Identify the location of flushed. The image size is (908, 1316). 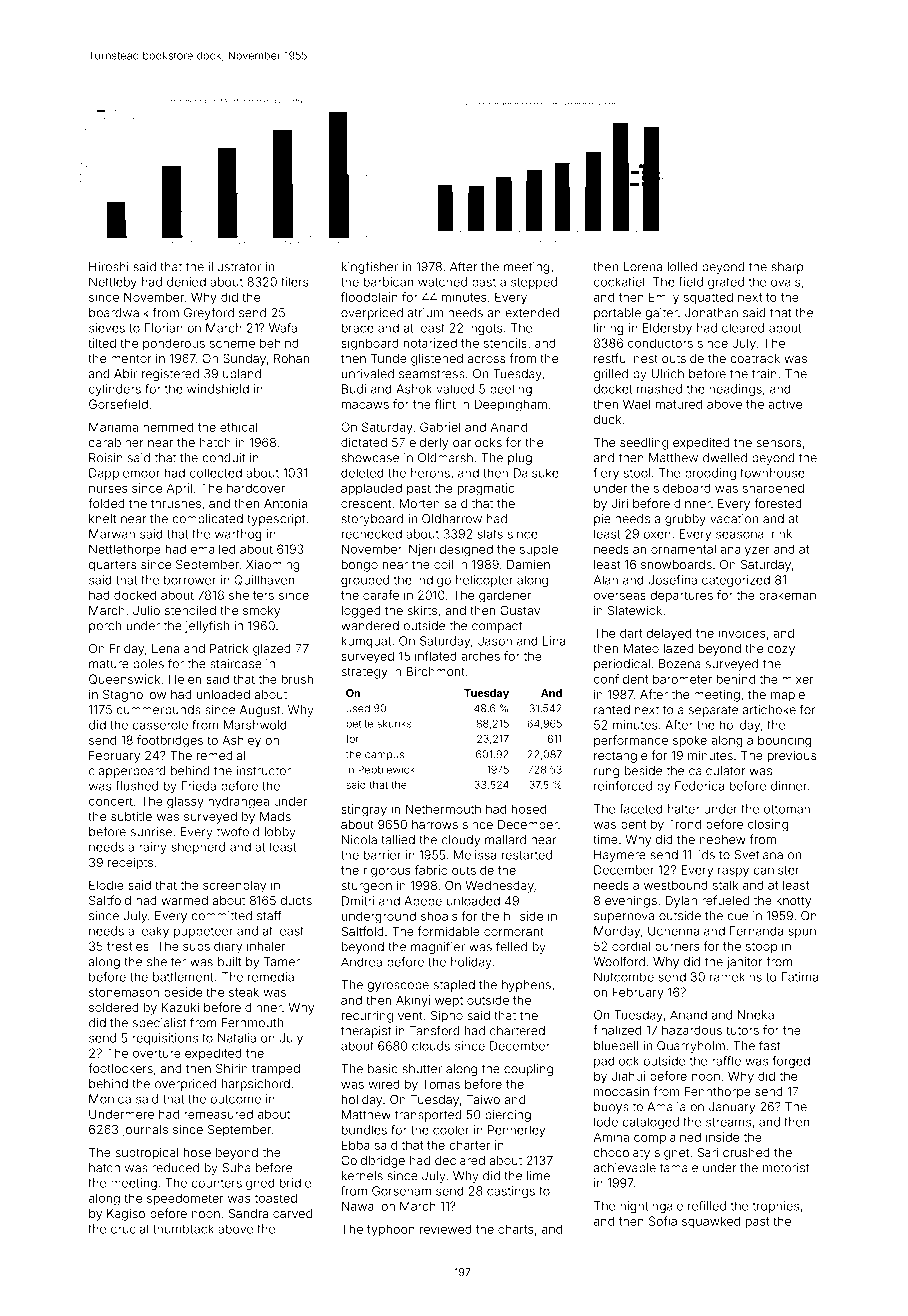
(137, 786).
